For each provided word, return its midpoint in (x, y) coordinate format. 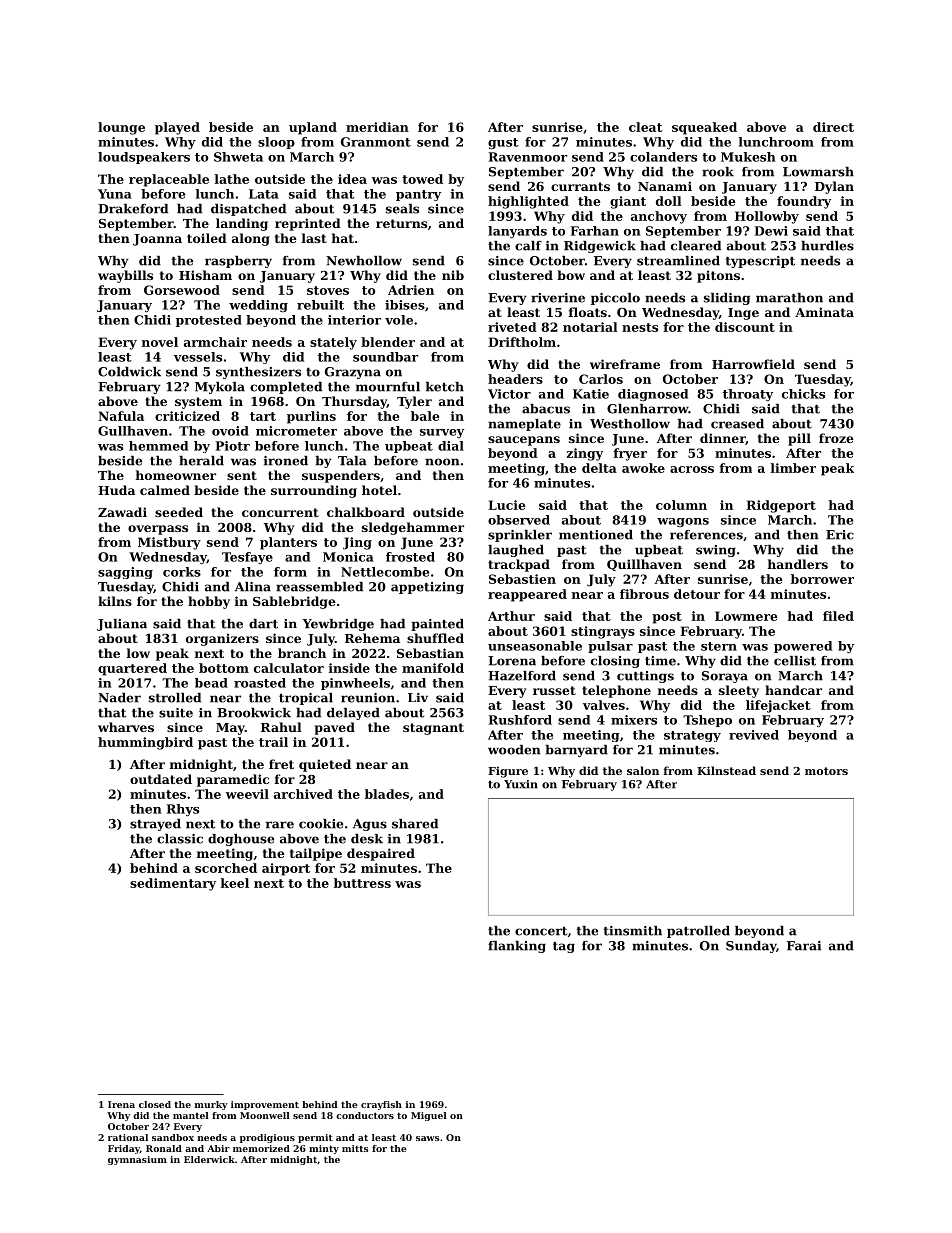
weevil (247, 794)
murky (211, 1105)
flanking (517, 947)
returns (401, 223)
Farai (804, 946)
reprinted (308, 224)
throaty (748, 395)
